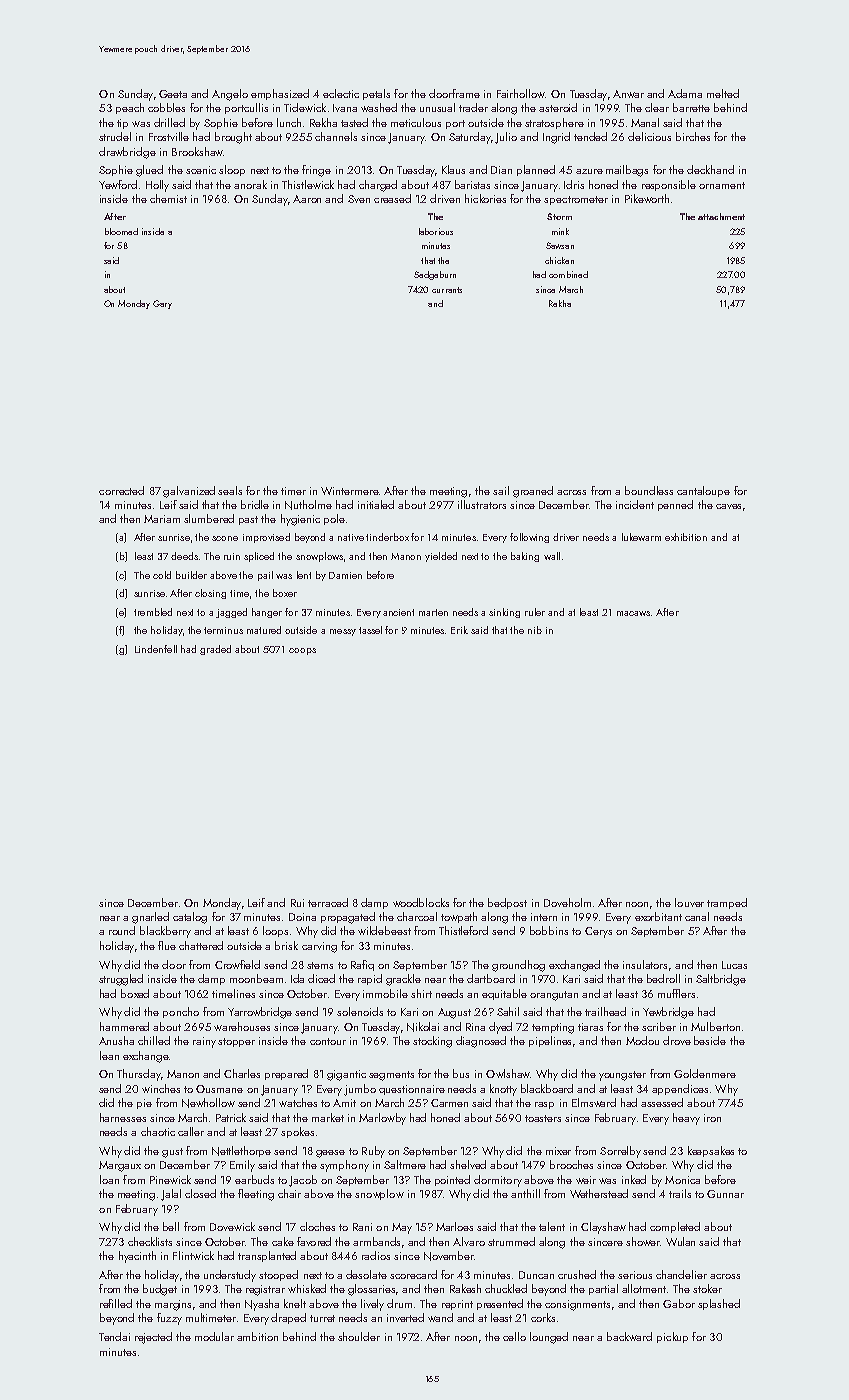 This image has height=1400, width=849. What do you see at coordinates (114, 1336) in the image?
I see `Tendai` at bounding box center [114, 1336].
